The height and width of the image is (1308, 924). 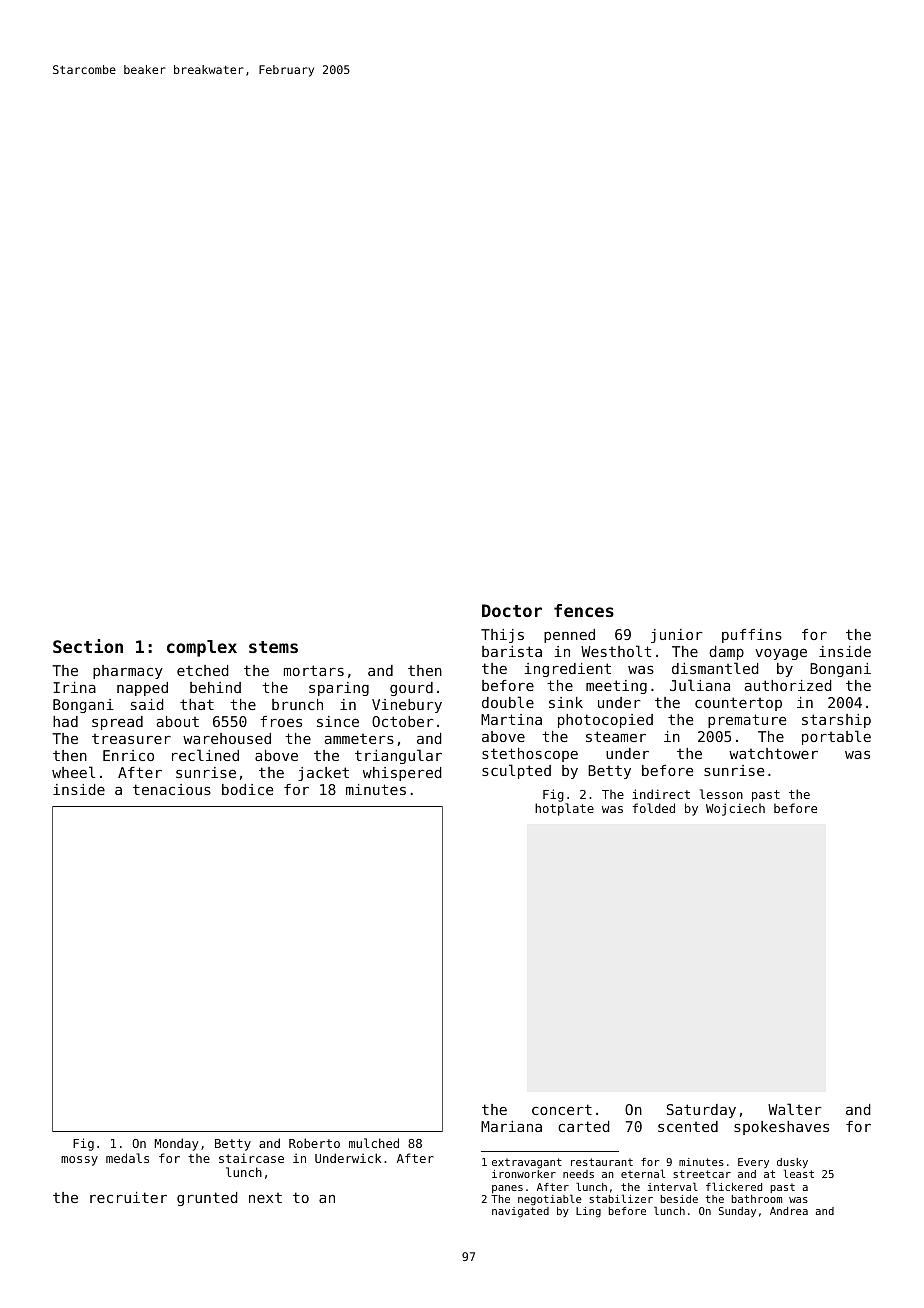 I want to click on Wojciech, so click(x=735, y=809).
